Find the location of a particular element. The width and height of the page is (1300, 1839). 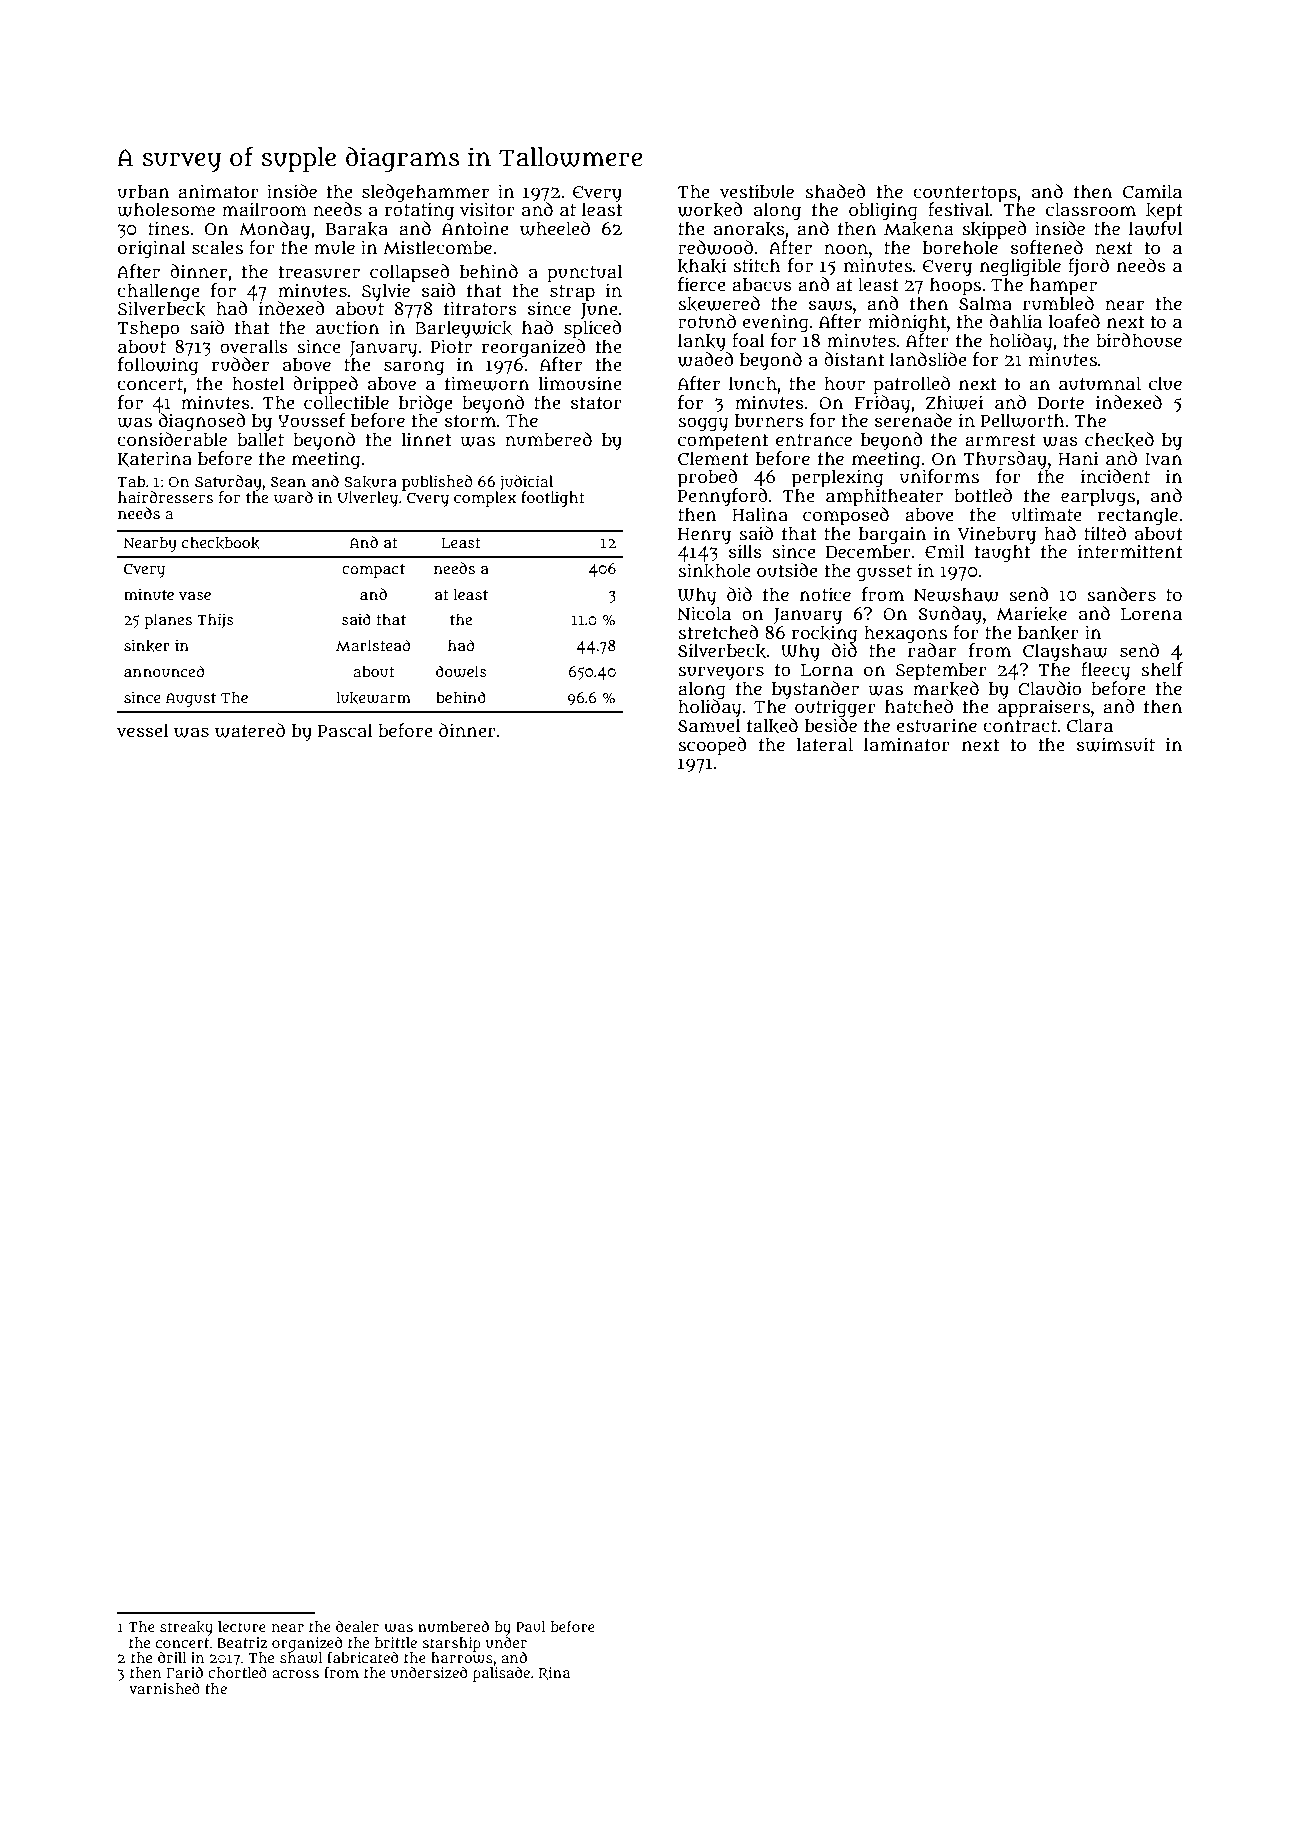

considerable is located at coordinates (172, 439).
